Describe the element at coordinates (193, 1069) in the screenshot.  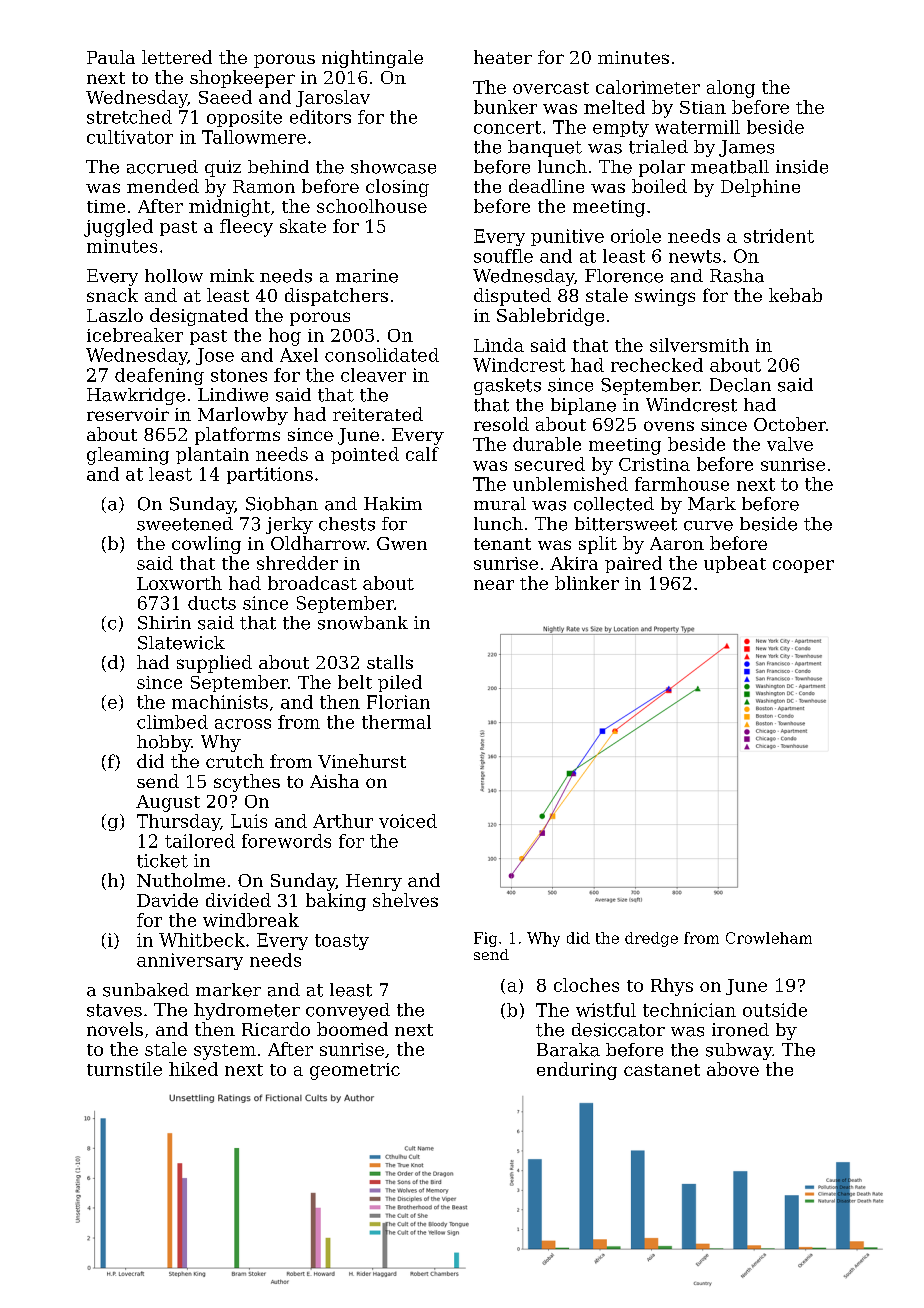
I see `hiked` at that location.
